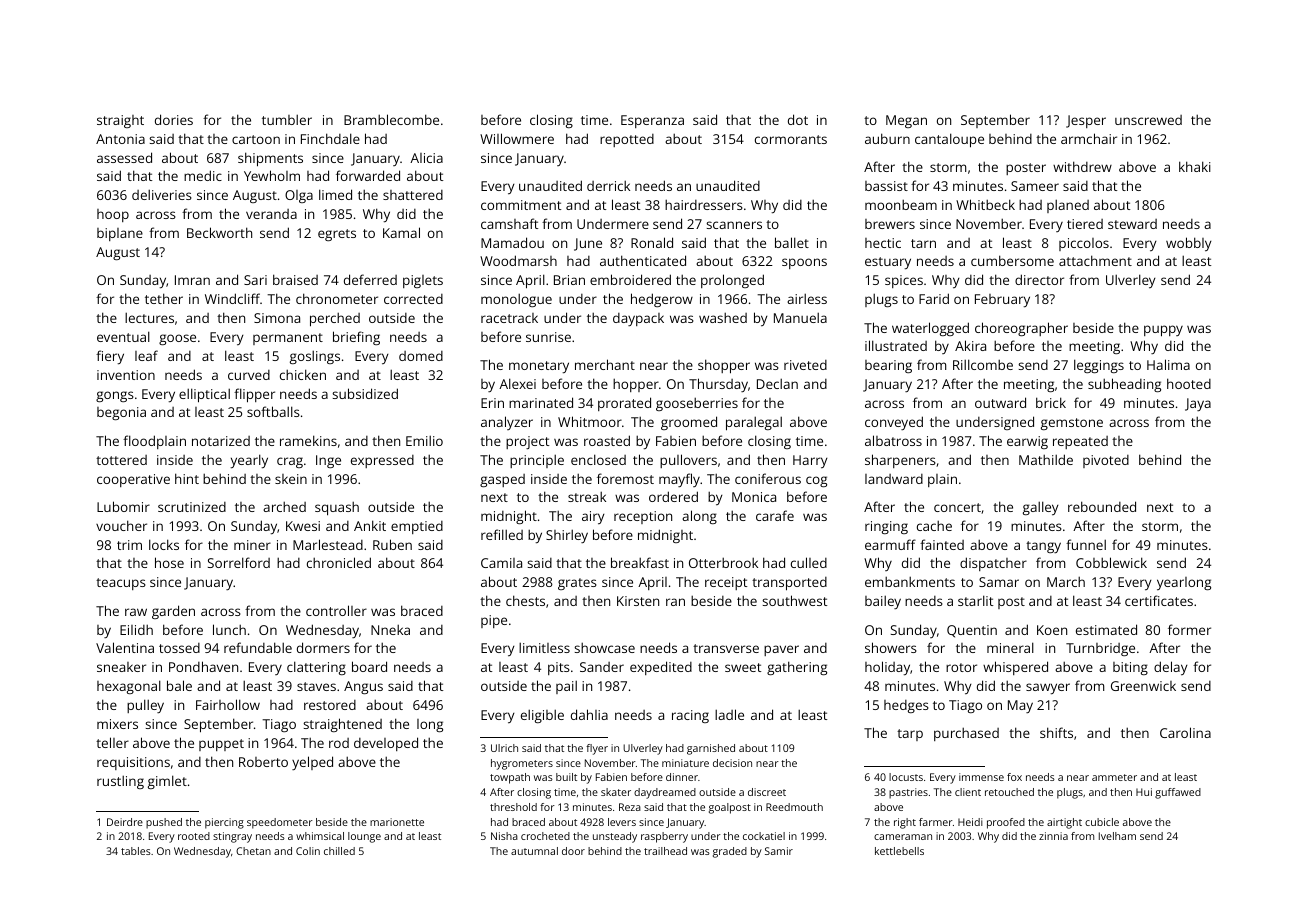 The height and width of the screenshot is (924, 1308). Describe the element at coordinates (1163, 331) in the screenshot. I see `puppy` at that location.
